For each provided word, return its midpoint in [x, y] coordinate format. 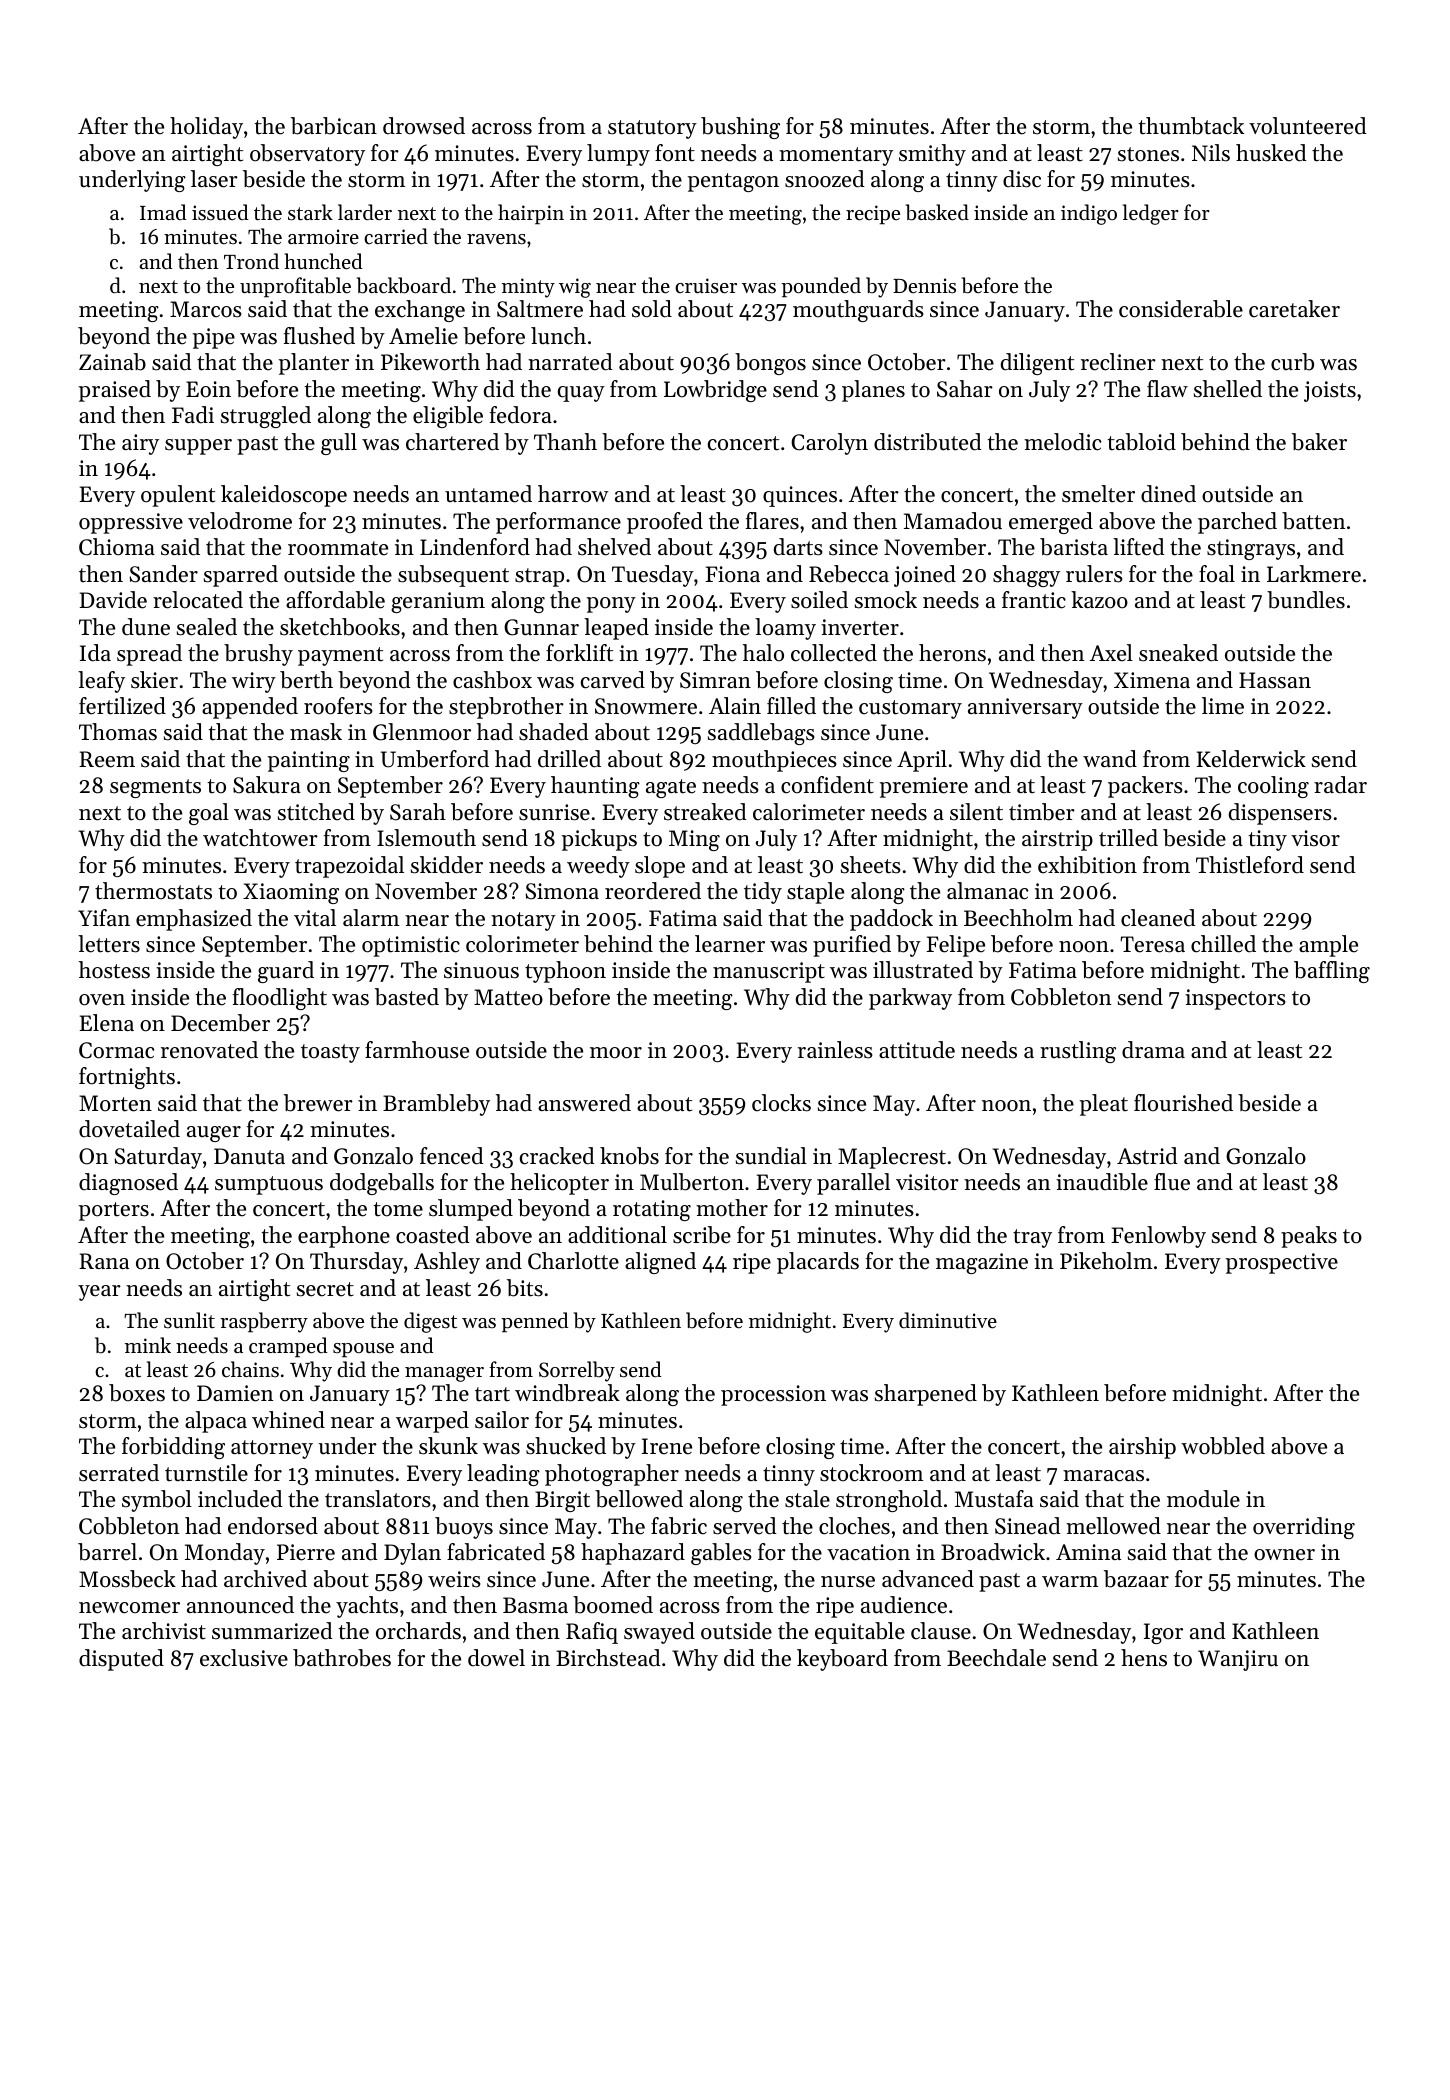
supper [198, 447]
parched [1237, 523]
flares [772, 521]
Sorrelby [577, 1371]
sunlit [189, 1320]
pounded [821, 287]
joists [1330, 391]
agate [671, 788]
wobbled [1223, 1446]
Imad [163, 212]
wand [1110, 759]
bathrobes [342, 1658]
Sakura [267, 785]
